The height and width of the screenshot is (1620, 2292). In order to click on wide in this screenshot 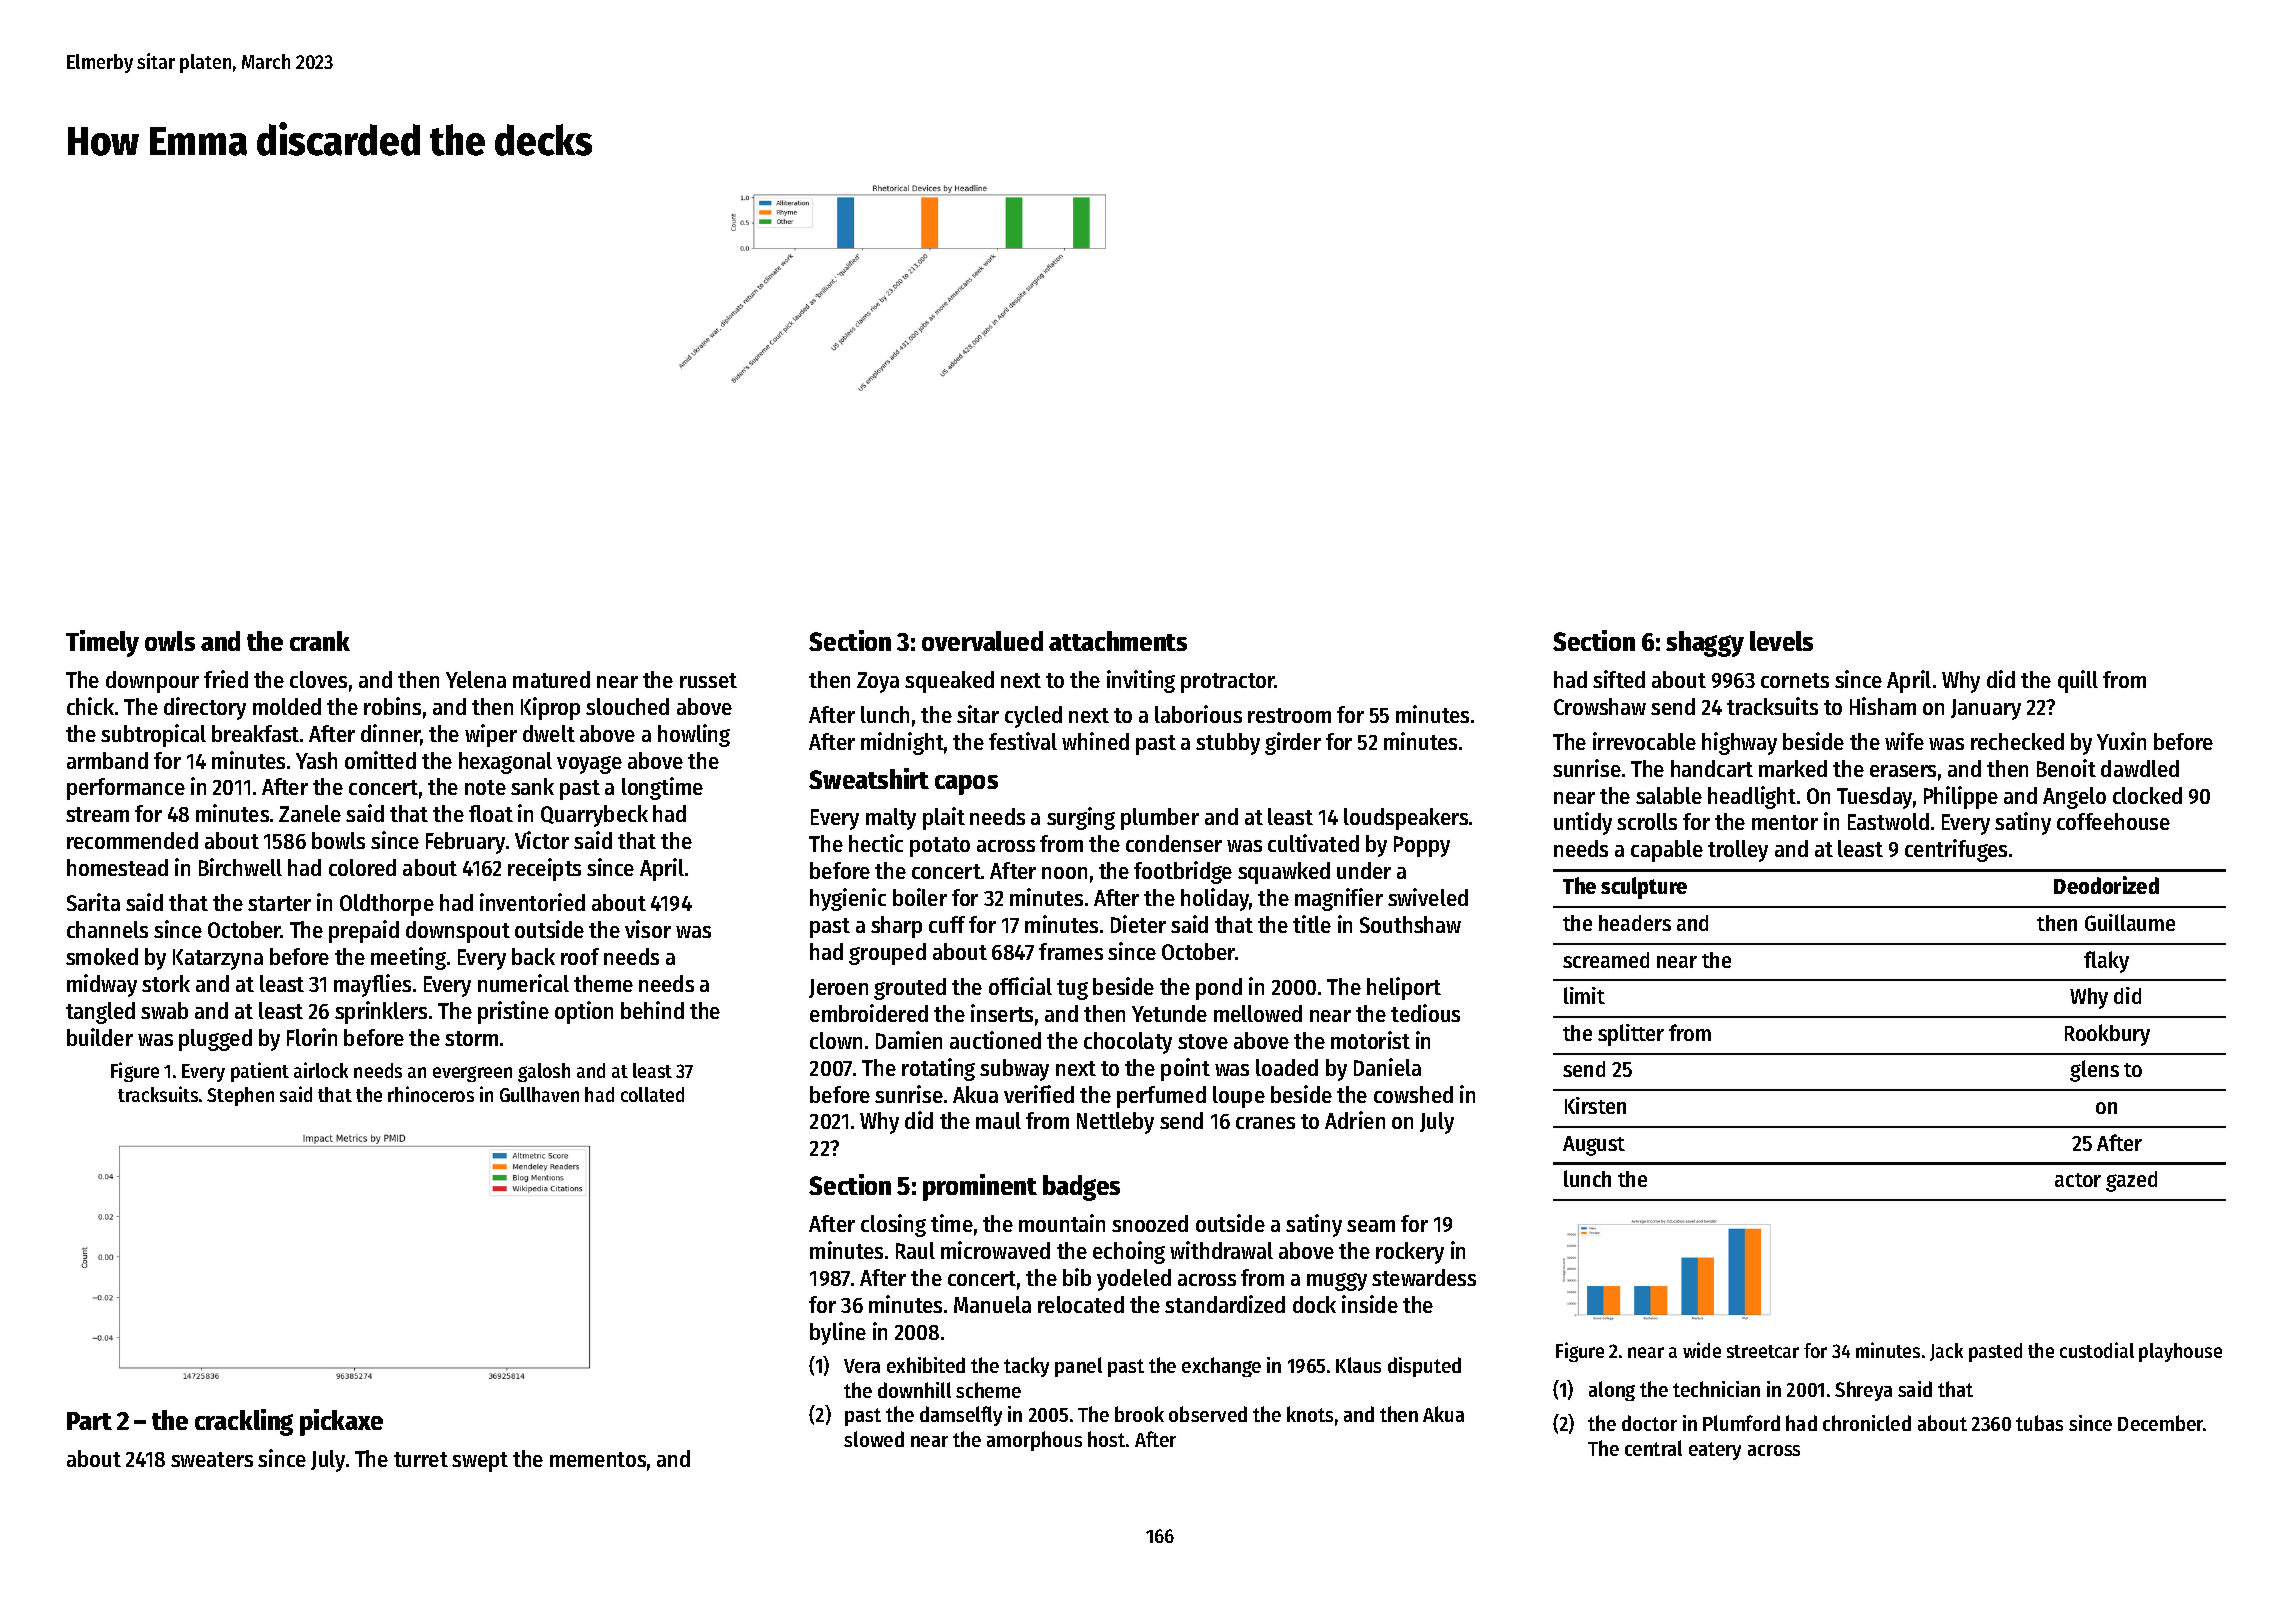, I will do `click(1702, 1350)`.
